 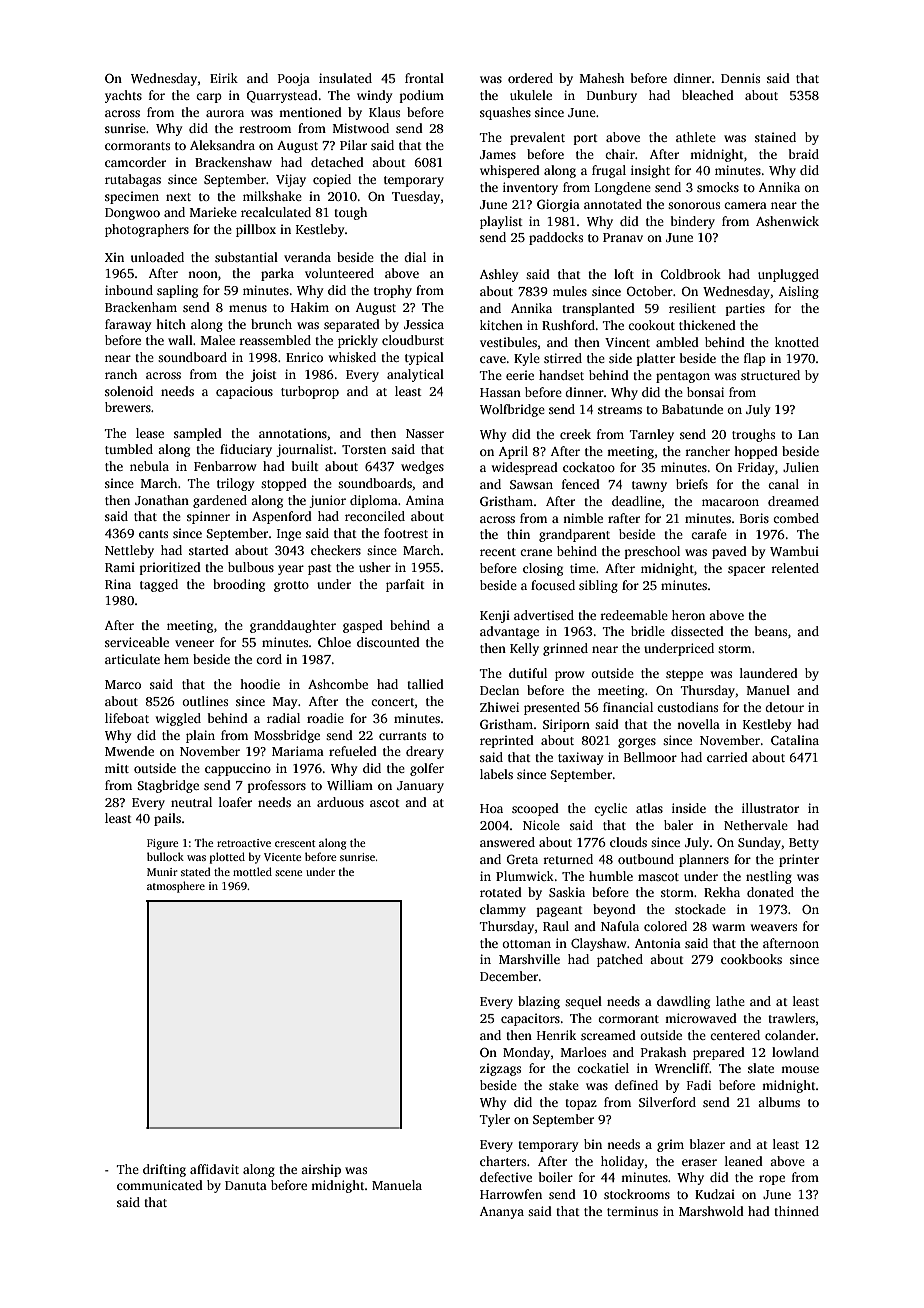 I want to click on financial, so click(x=628, y=707).
